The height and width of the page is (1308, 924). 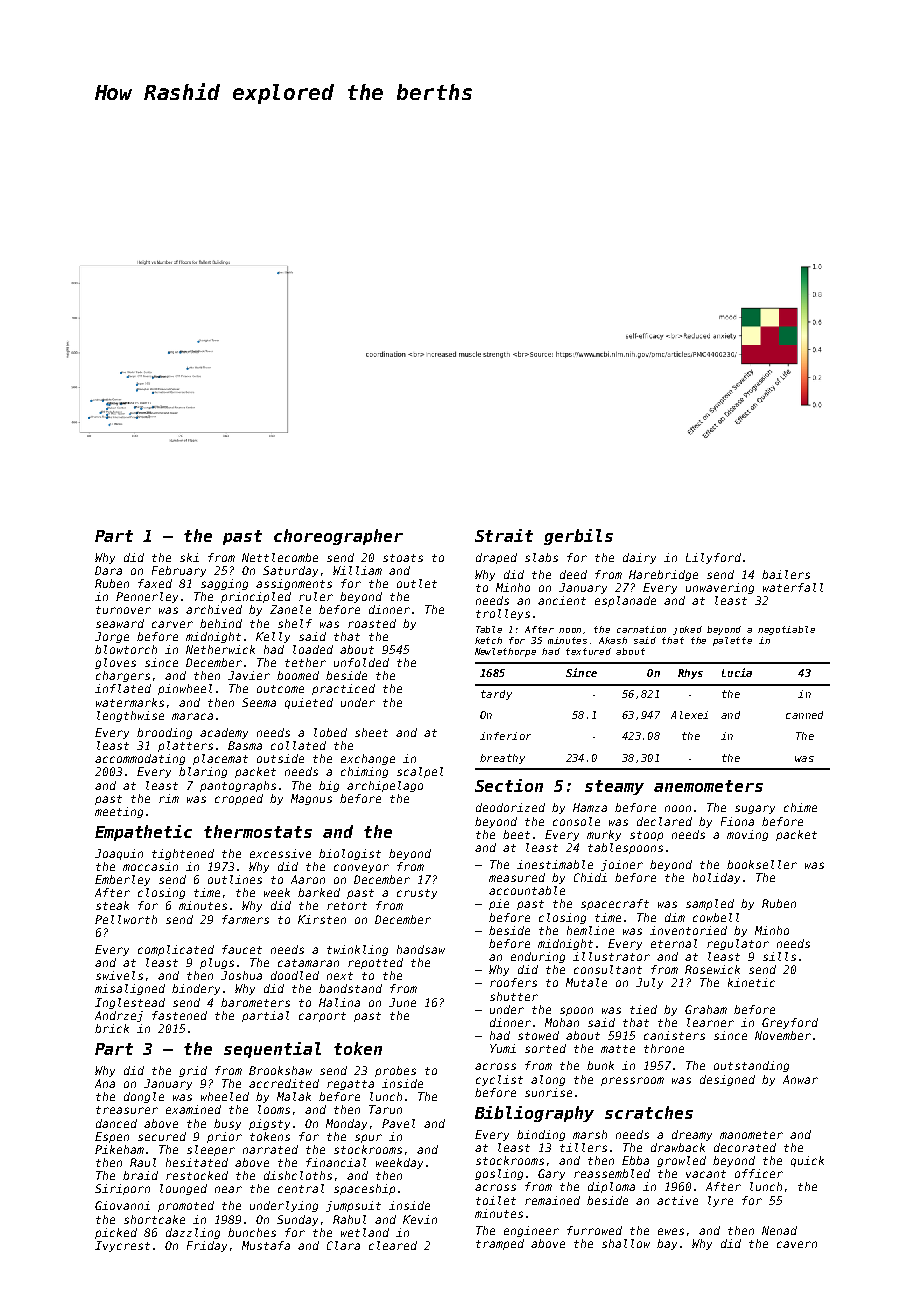 I want to click on cropped, so click(x=239, y=799).
